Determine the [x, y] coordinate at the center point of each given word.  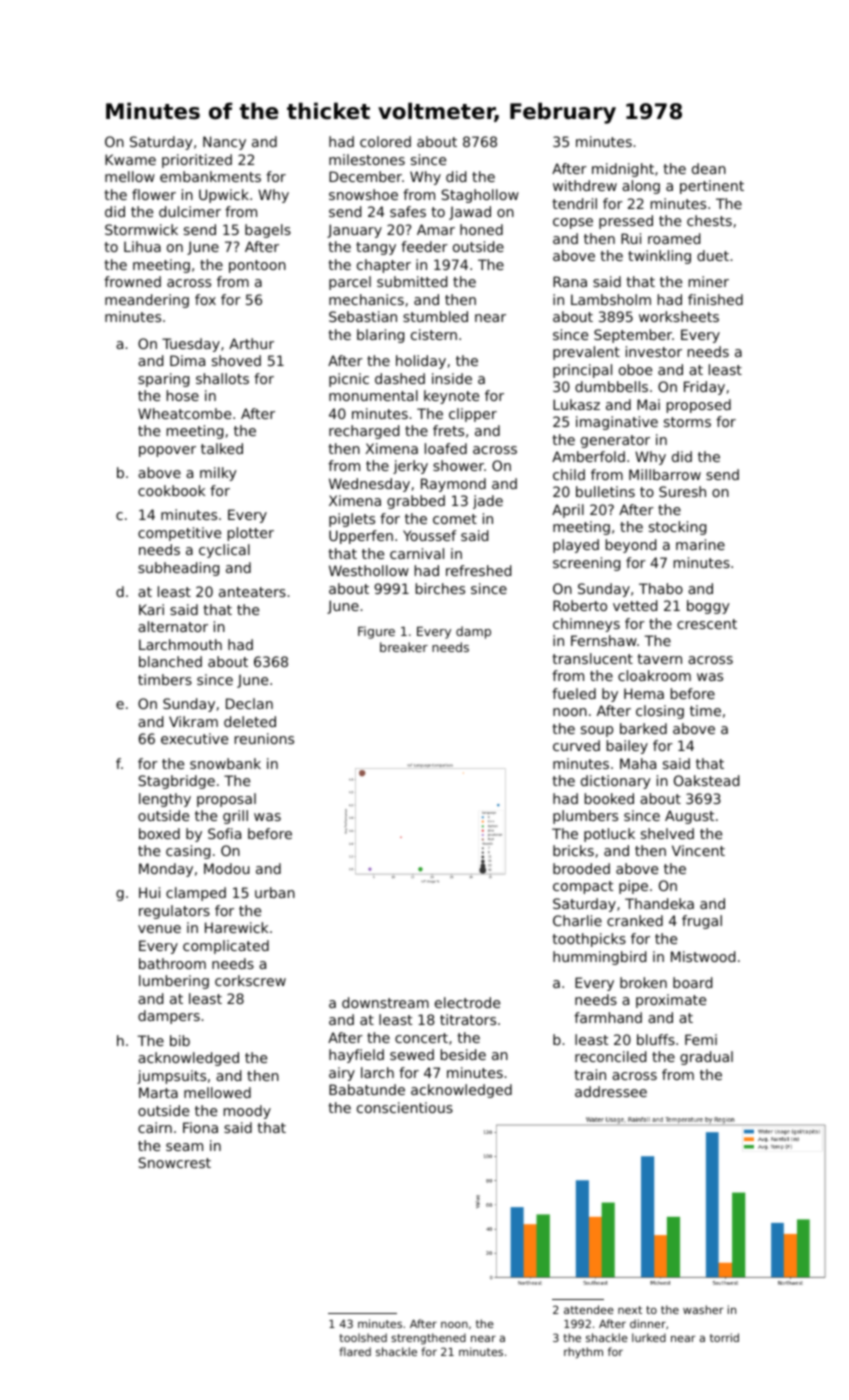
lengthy [165, 800]
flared [355, 1351]
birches [440, 588]
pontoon [257, 266]
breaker [404, 647]
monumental [373, 395]
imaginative [617, 423]
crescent [707, 624]
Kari [151, 609]
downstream [385, 1002]
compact [583, 887]
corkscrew [250, 980]
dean [709, 168]
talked [222, 448]
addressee [611, 1091]
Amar [436, 229]
